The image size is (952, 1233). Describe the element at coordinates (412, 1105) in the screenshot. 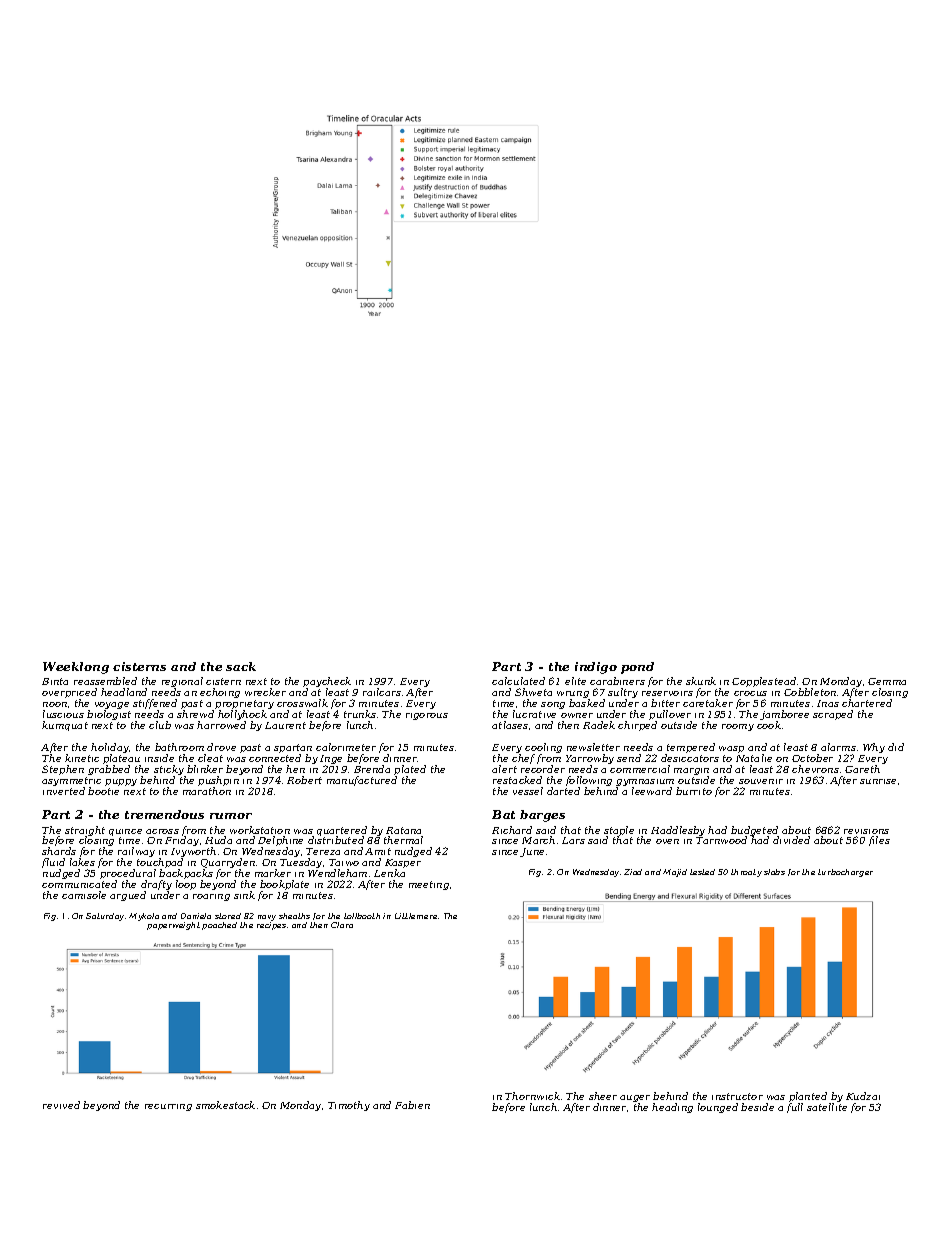

I see `Fabien` at that location.
